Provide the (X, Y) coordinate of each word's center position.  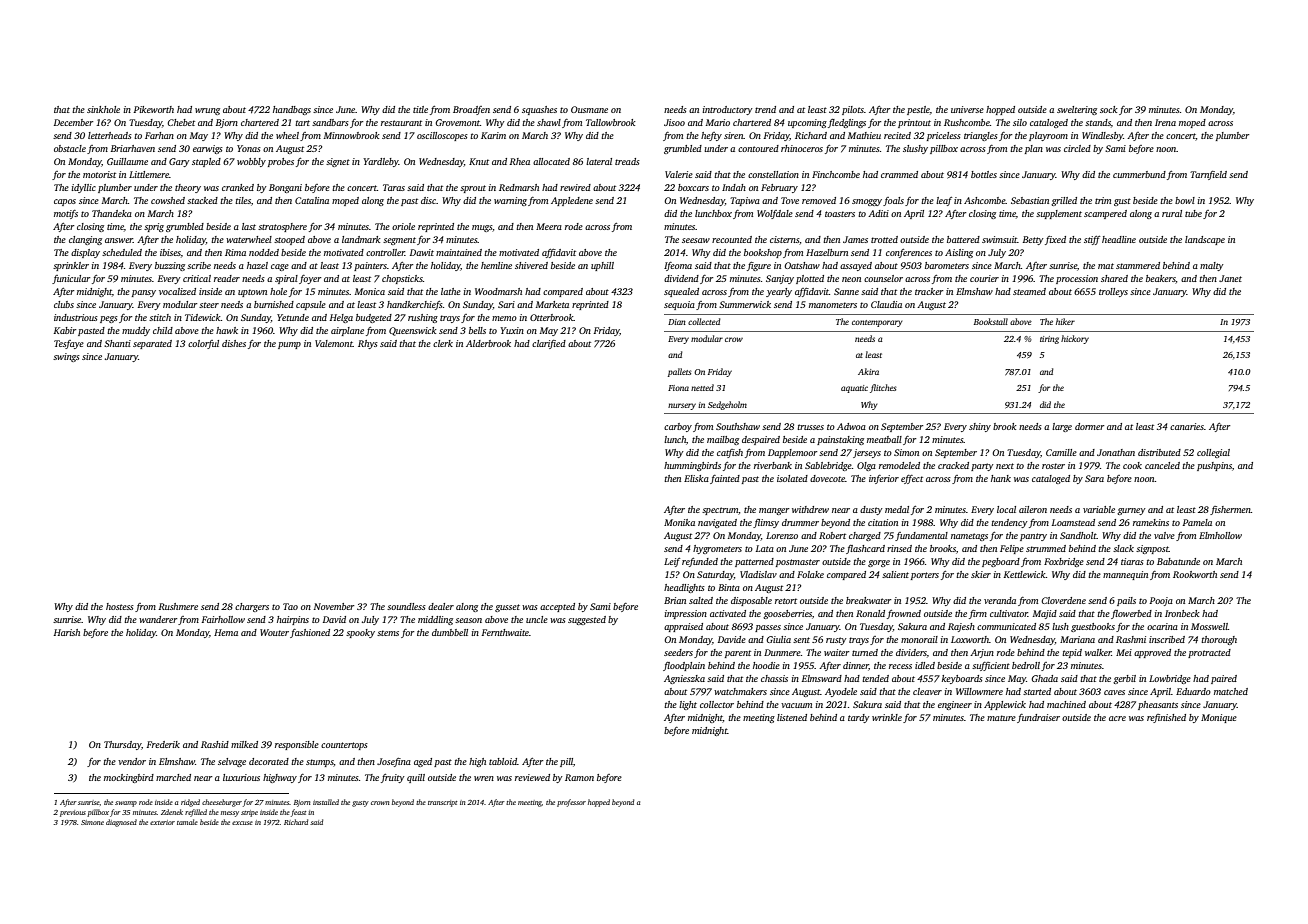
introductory (727, 110)
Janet (1230, 278)
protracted (1209, 653)
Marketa (552, 304)
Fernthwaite (505, 632)
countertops (344, 746)
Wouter (274, 632)
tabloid (503, 761)
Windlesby (1102, 136)
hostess (120, 606)
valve (1164, 535)
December (73, 122)
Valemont (334, 343)
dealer (441, 606)
